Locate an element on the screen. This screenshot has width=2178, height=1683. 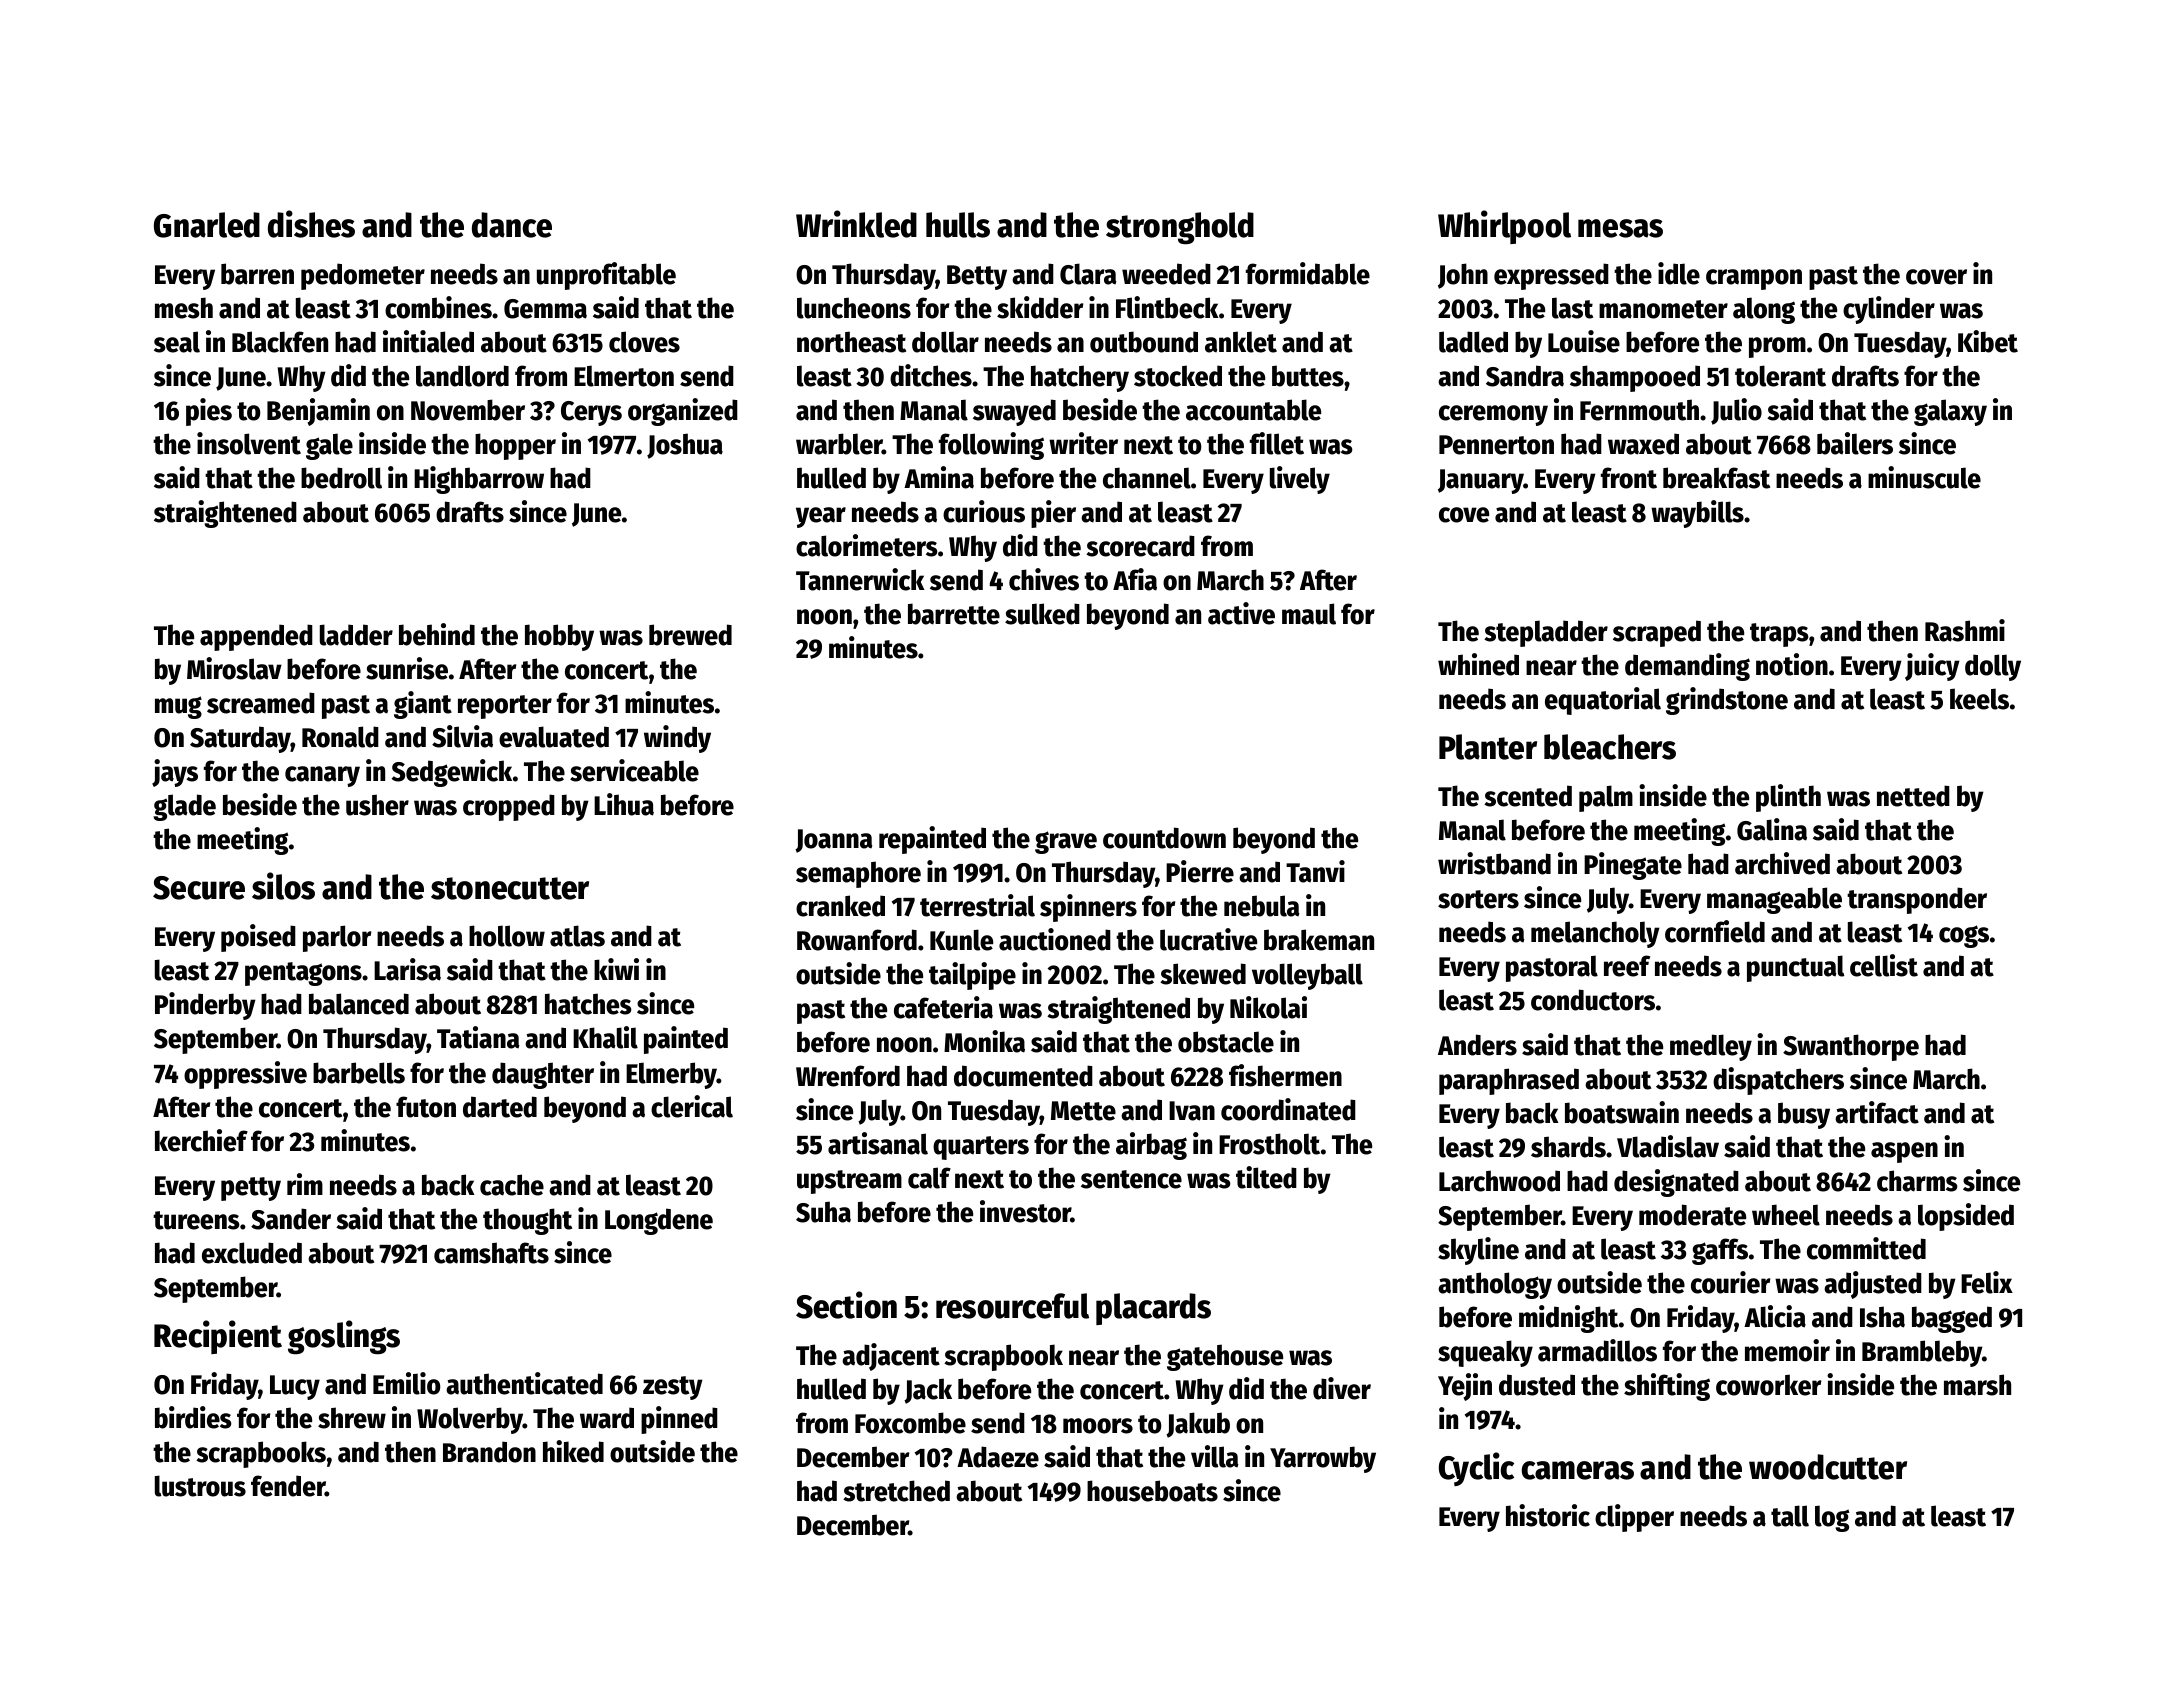
whined is located at coordinates (1478, 664).
